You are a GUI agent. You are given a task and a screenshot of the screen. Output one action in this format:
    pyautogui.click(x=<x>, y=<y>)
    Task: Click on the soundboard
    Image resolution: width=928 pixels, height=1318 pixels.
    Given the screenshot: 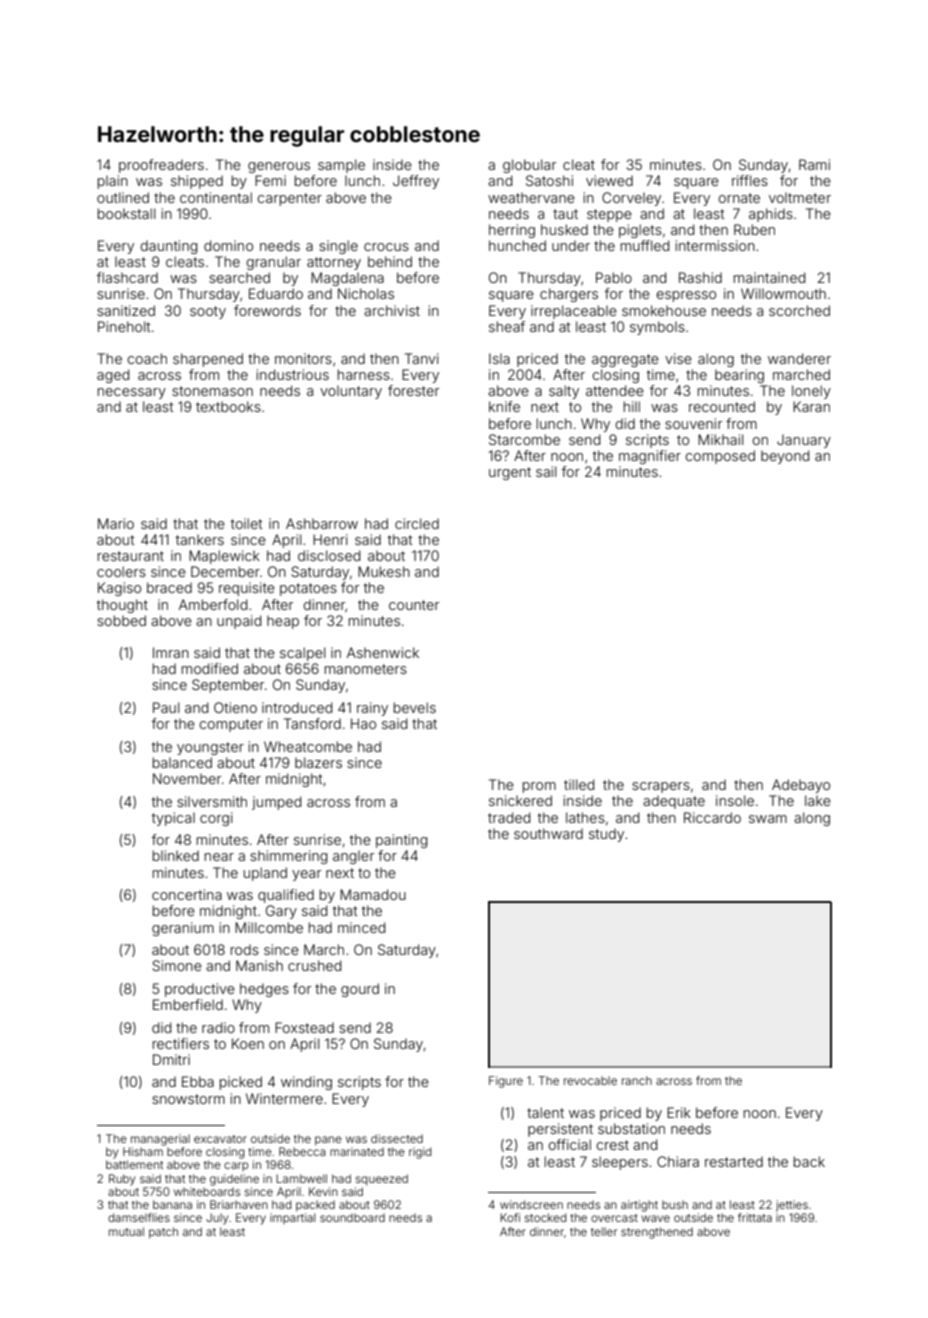 What is the action you would take?
    pyautogui.click(x=352, y=1217)
